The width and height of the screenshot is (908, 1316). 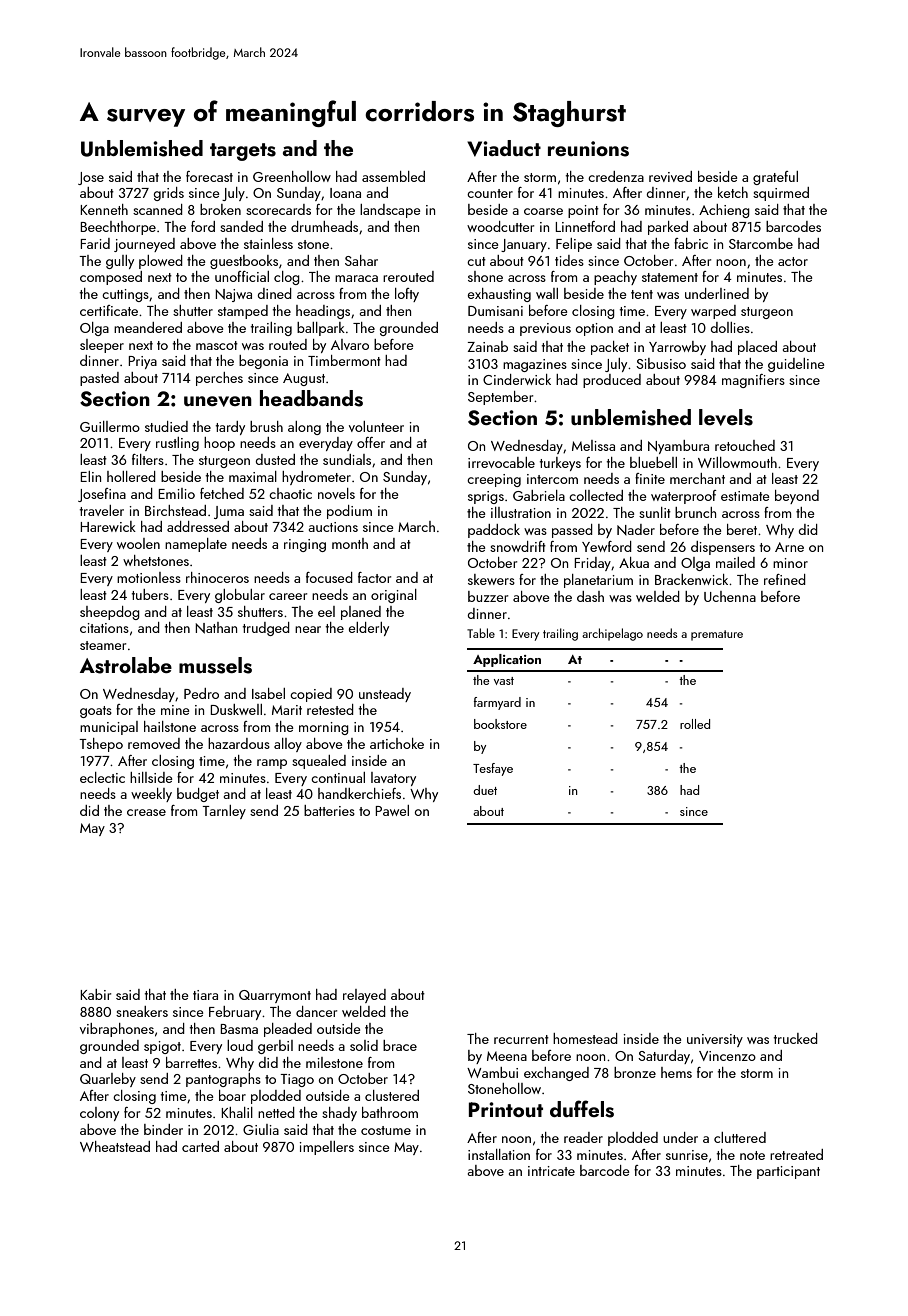 I want to click on shone, so click(x=485, y=276).
